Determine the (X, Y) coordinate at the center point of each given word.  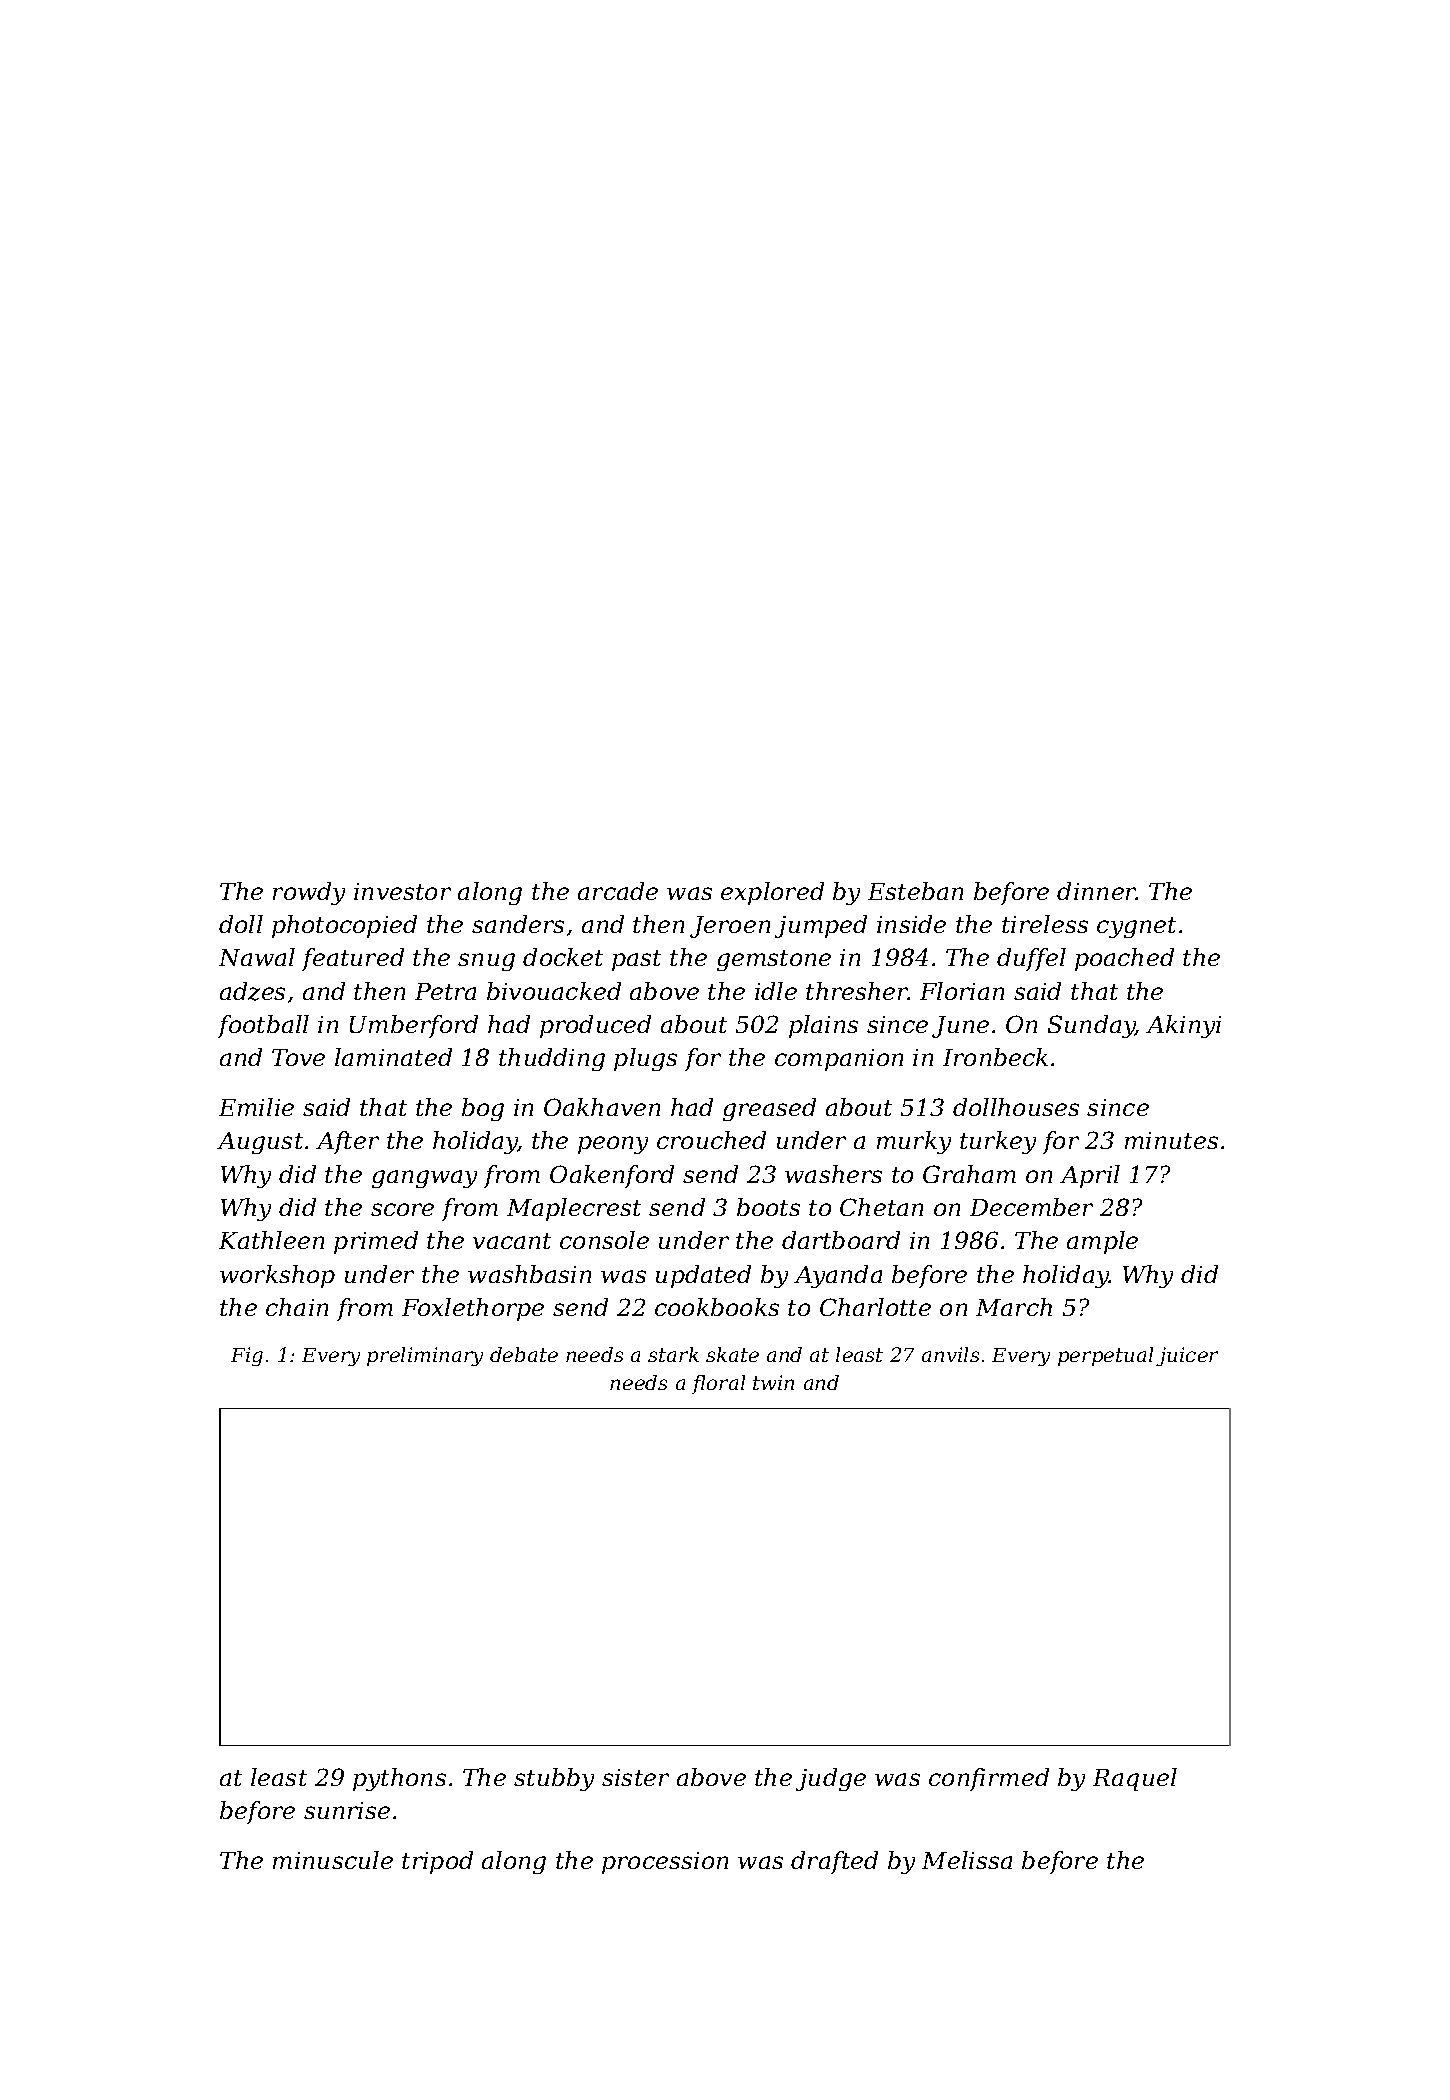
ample (1102, 1242)
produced (595, 1026)
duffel (1031, 959)
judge (831, 1779)
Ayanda (838, 1276)
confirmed (989, 1779)
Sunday (1091, 1026)
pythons (399, 1779)
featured (353, 959)
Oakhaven (602, 1107)
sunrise (347, 1810)
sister (635, 1777)
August (260, 1143)
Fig (247, 1356)
